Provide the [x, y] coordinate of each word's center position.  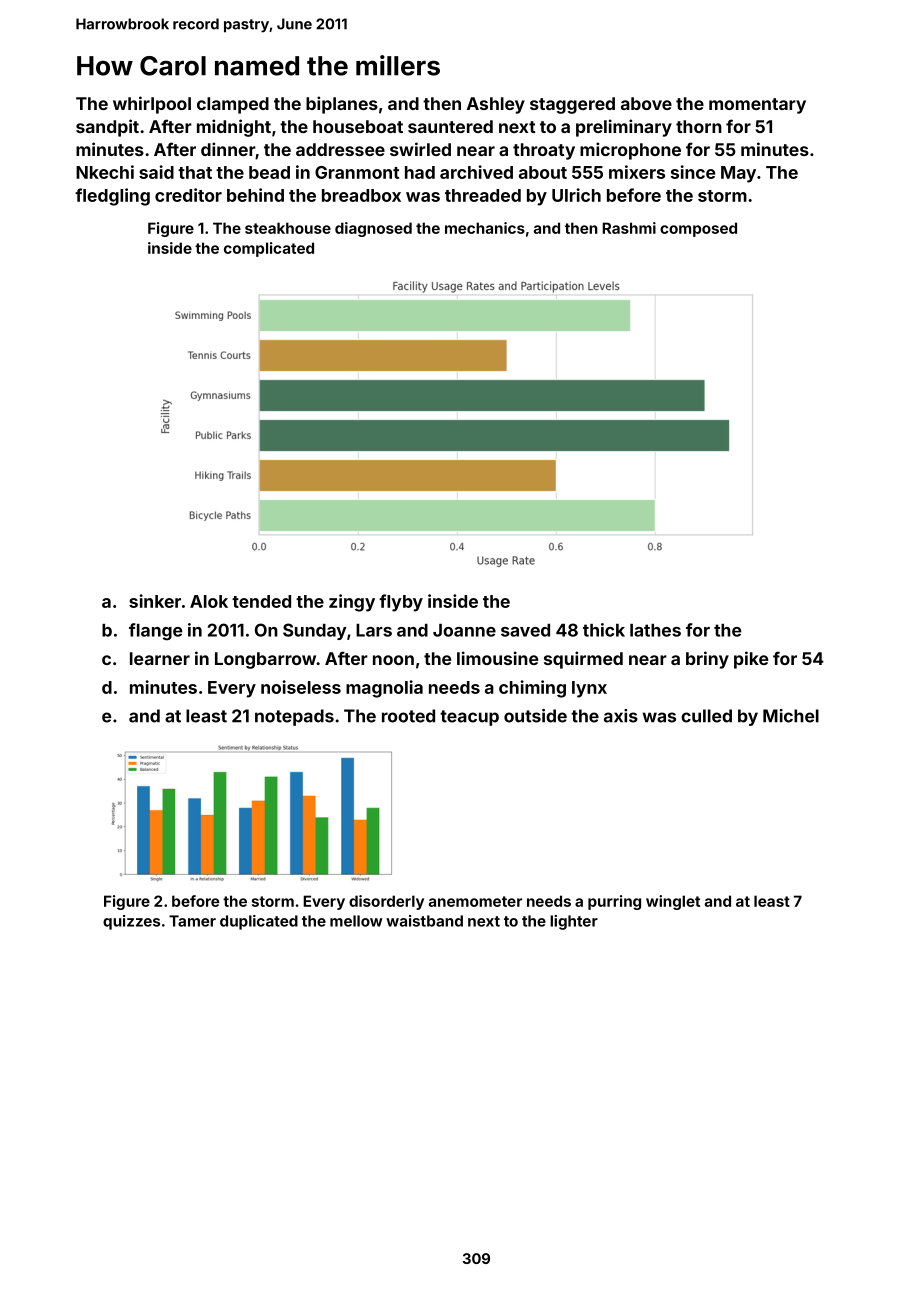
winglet [673, 902]
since [693, 172]
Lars [374, 630]
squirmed [583, 660]
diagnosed [373, 229]
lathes [655, 630]
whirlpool [152, 105]
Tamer [192, 921]
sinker [155, 601]
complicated [269, 249]
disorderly [386, 902]
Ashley [496, 105]
